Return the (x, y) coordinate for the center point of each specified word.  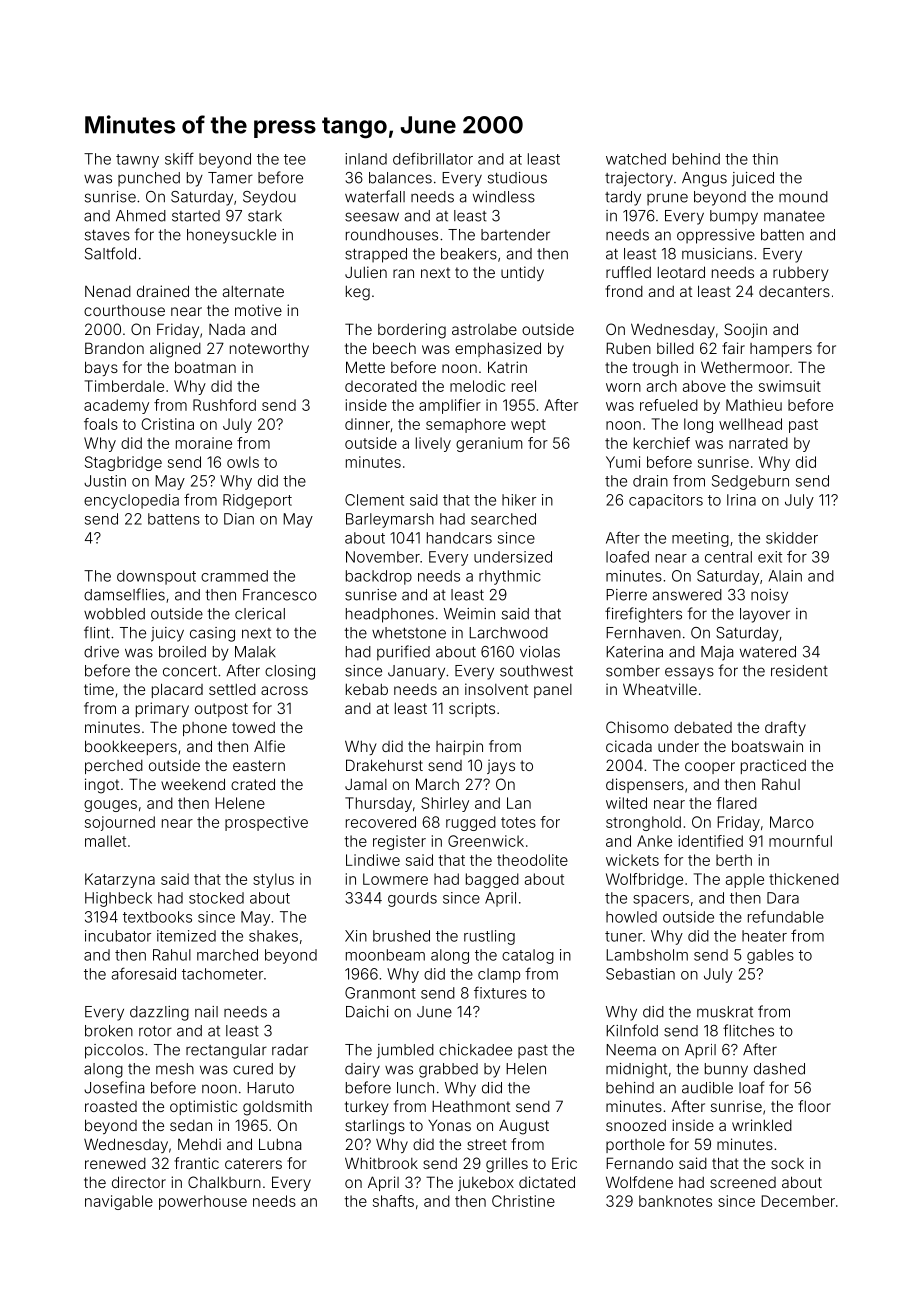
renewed (115, 1163)
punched (149, 179)
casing (212, 634)
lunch (415, 1088)
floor (814, 1106)
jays (501, 766)
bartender (515, 235)
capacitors (666, 501)
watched (636, 159)
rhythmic (510, 577)
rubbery (800, 274)
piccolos (114, 1051)
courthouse (124, 310)
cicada (629, 746)
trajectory (639, 179)
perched (114, 767)
